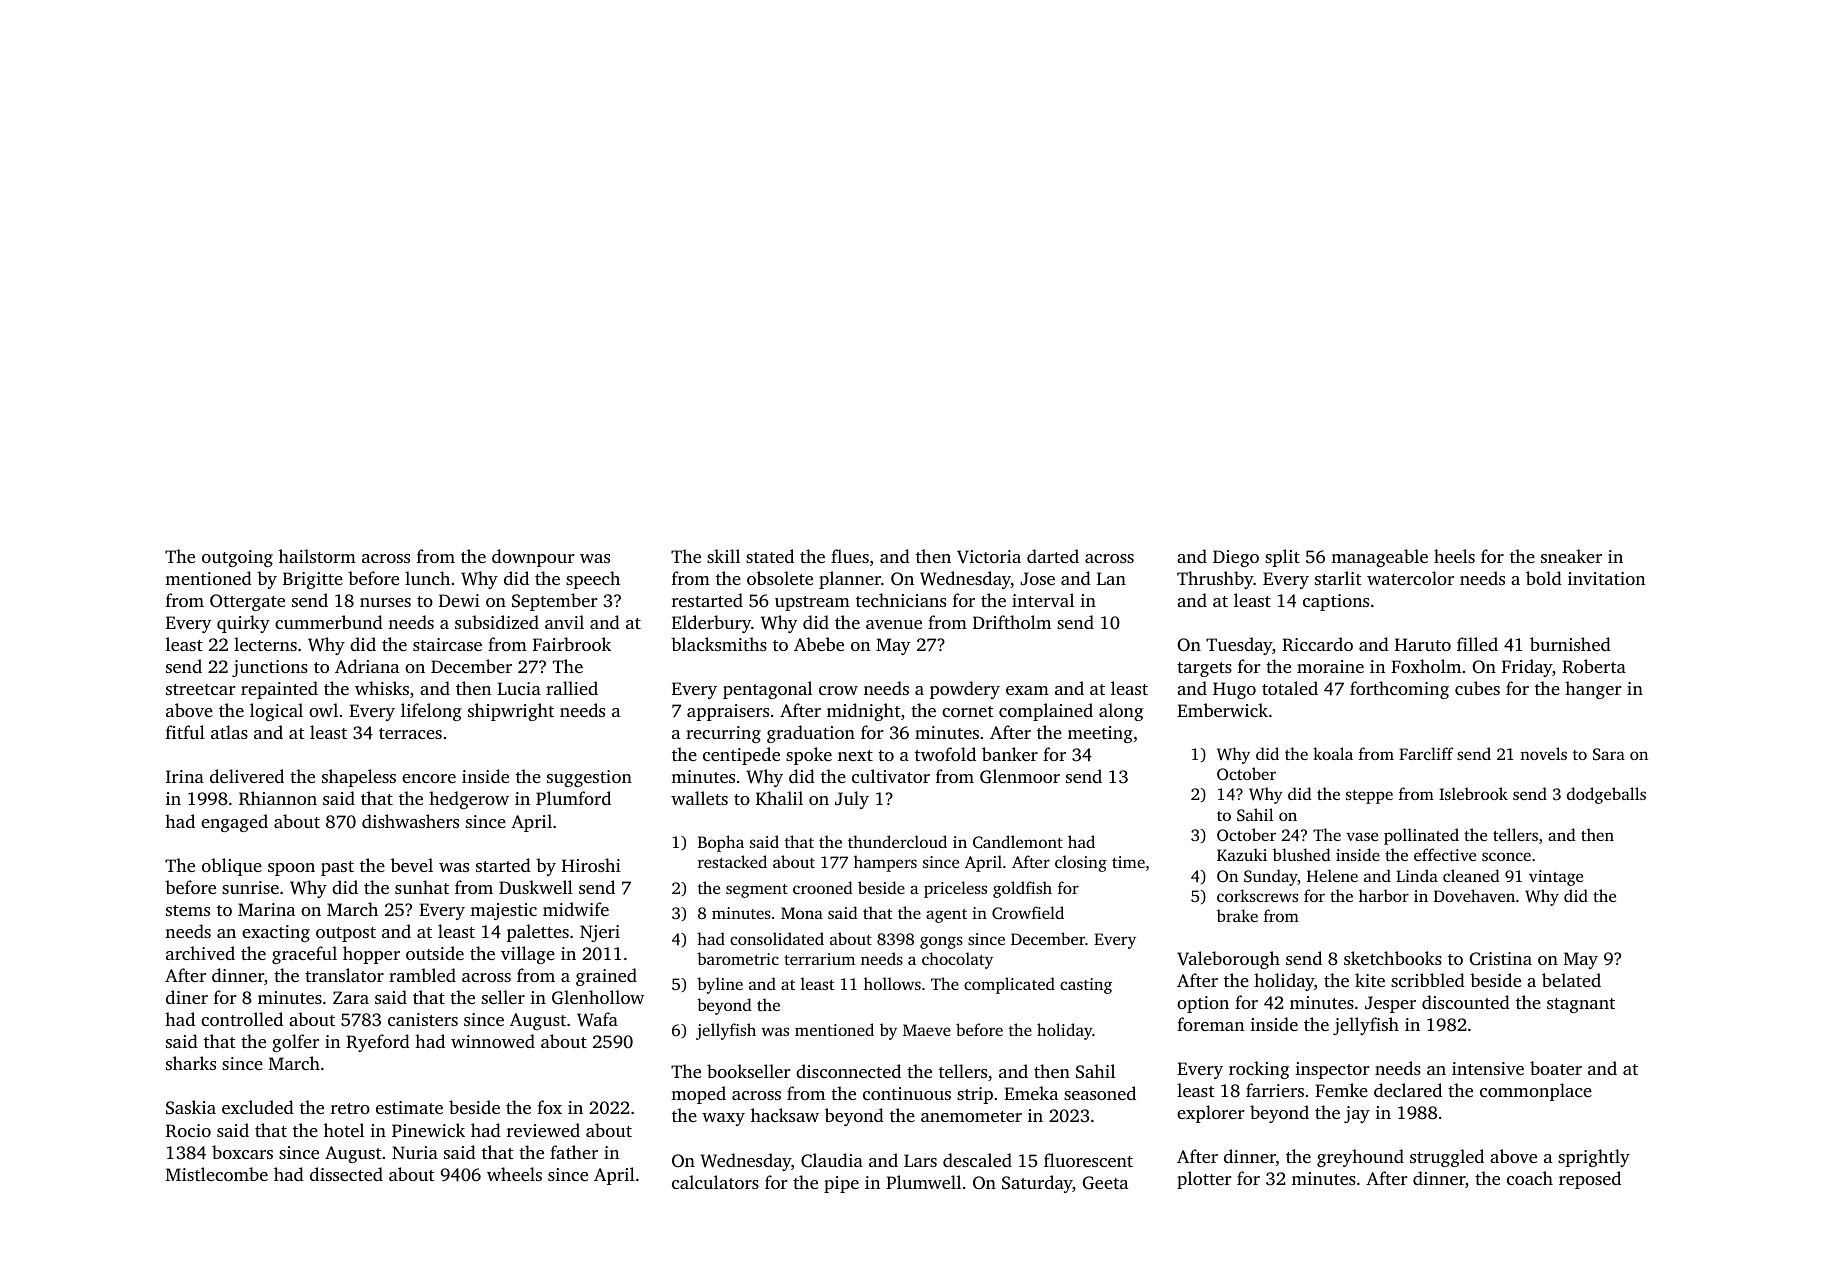 This image has height=1288, width=1822. What do you see at coordinates (317, 556) in the image?
I see `hailstorm` at bounding box center [317, 556].
